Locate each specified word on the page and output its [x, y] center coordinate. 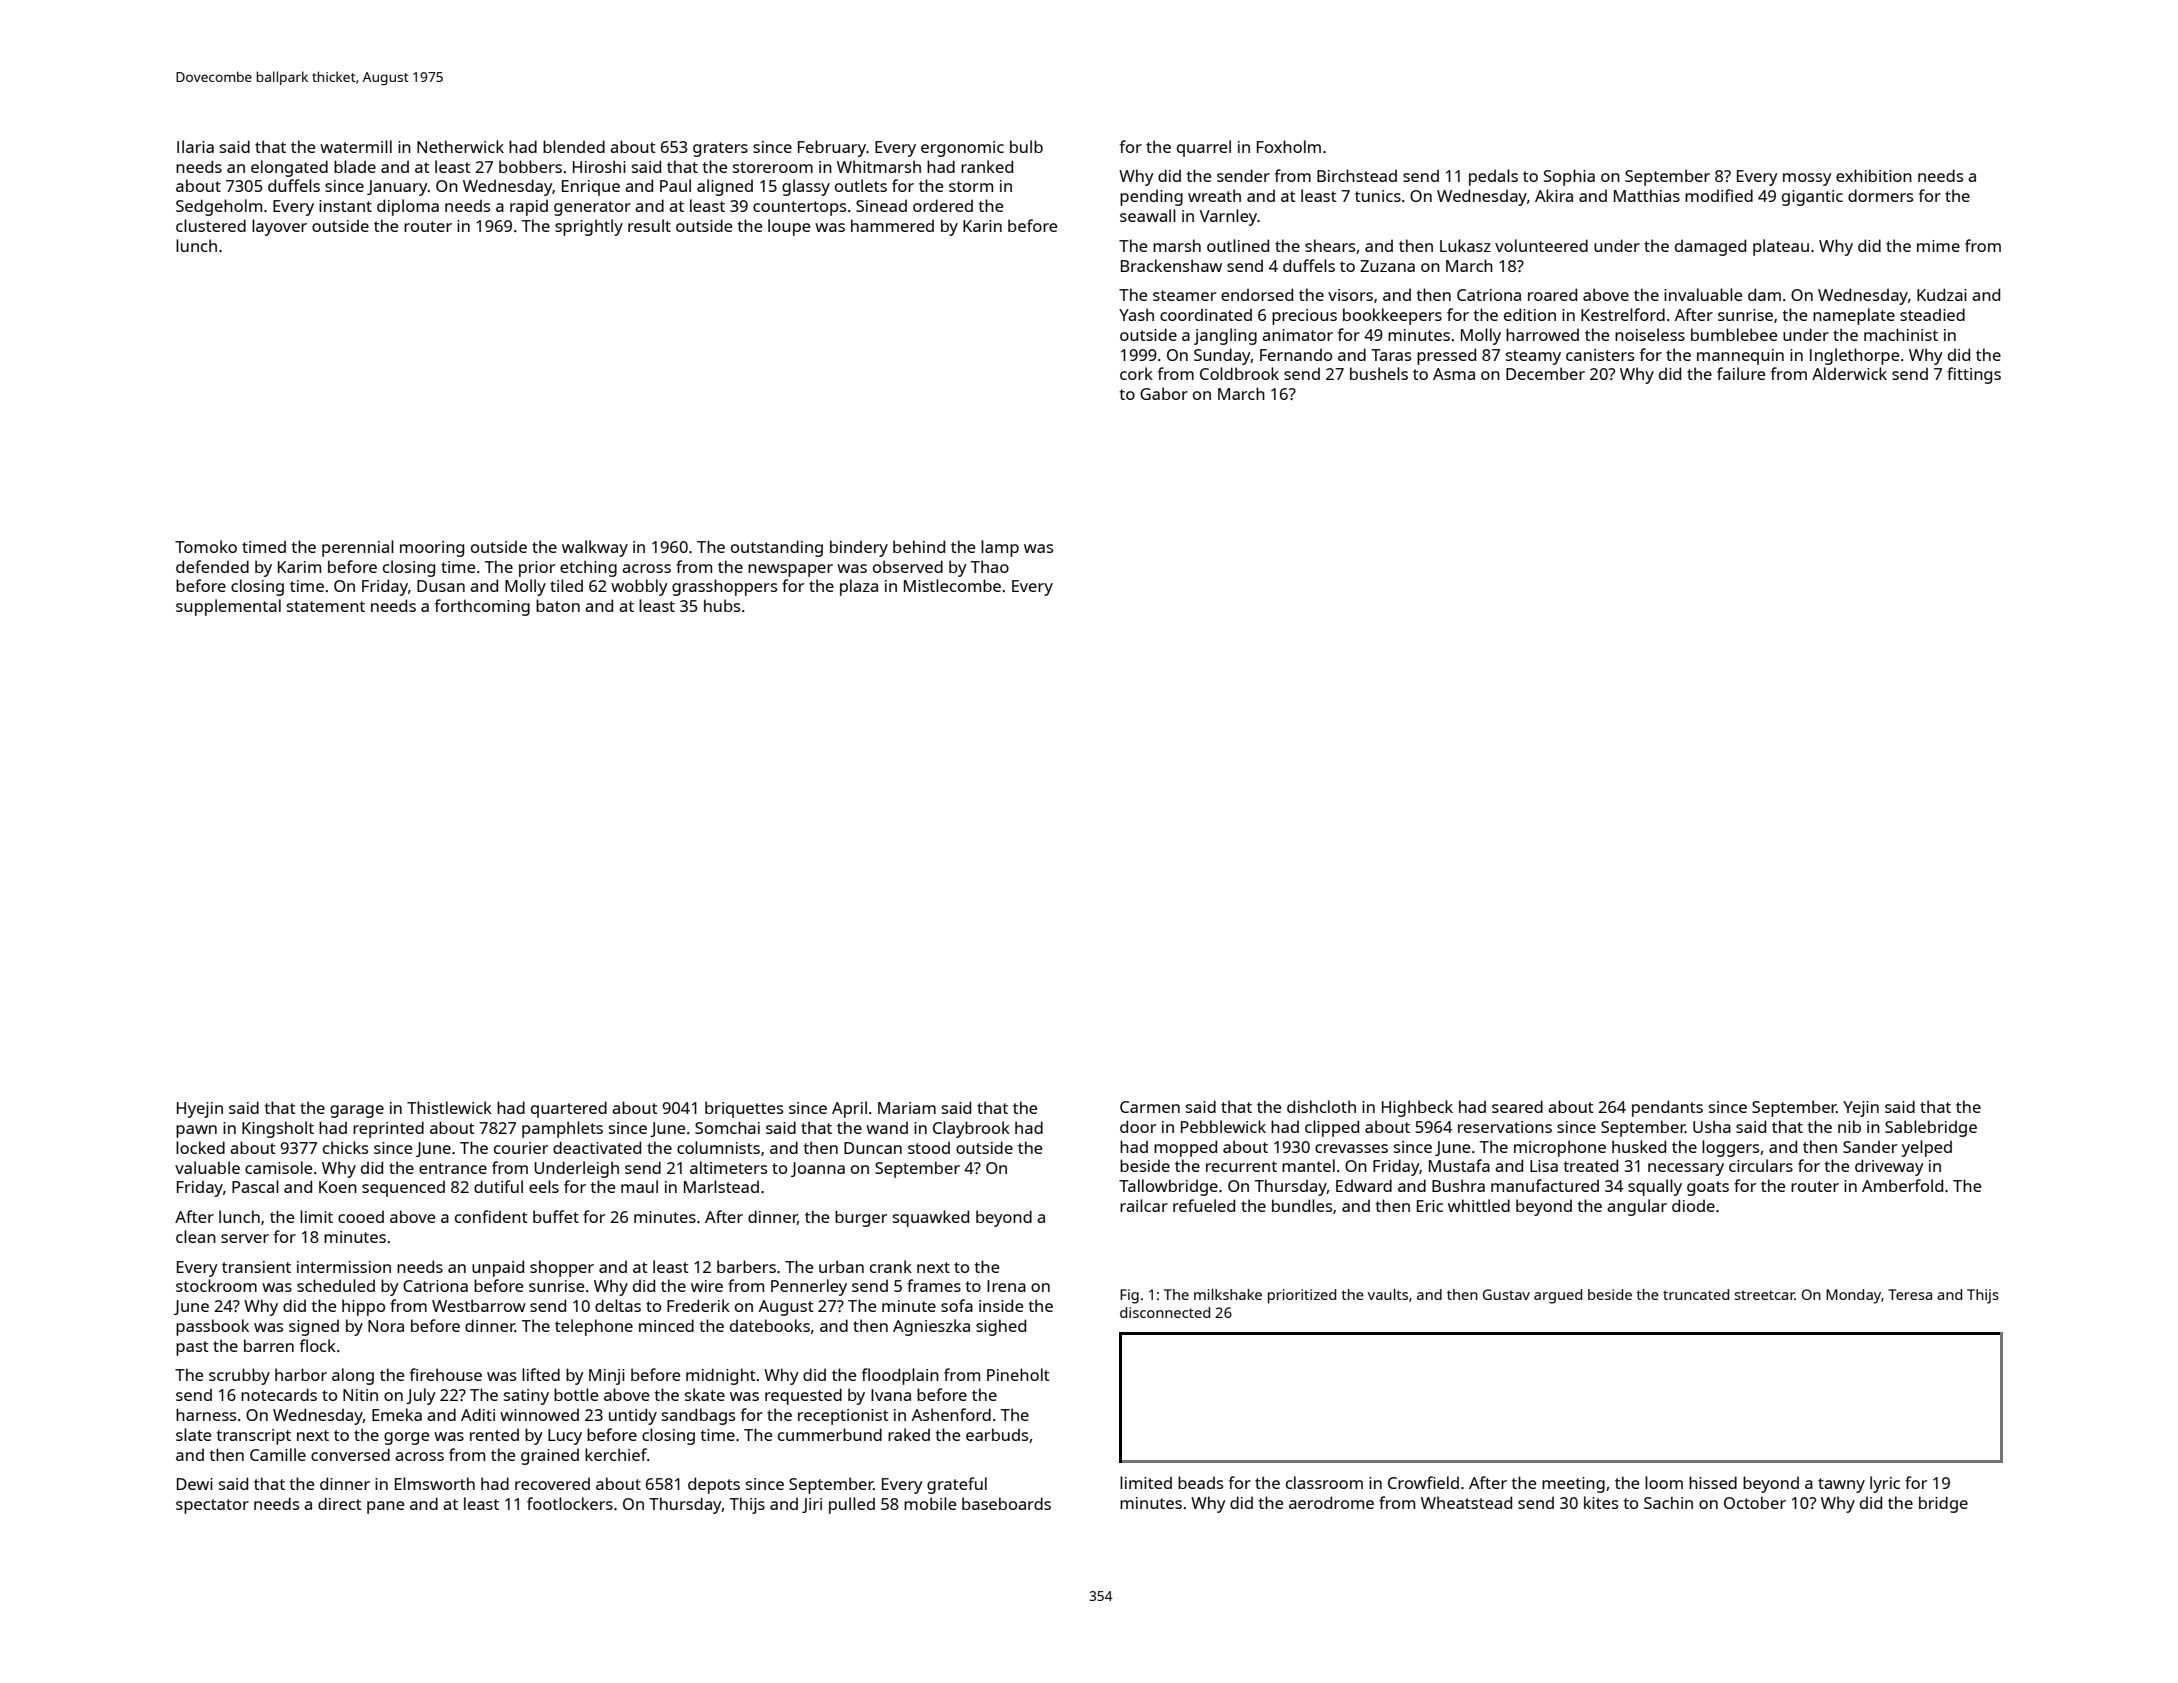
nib [1849, 1126]
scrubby [239, 1376]
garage [357, 1111]
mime [1938, 246]
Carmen [1150, 1107]
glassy [806, 187]
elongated [289, 168]
